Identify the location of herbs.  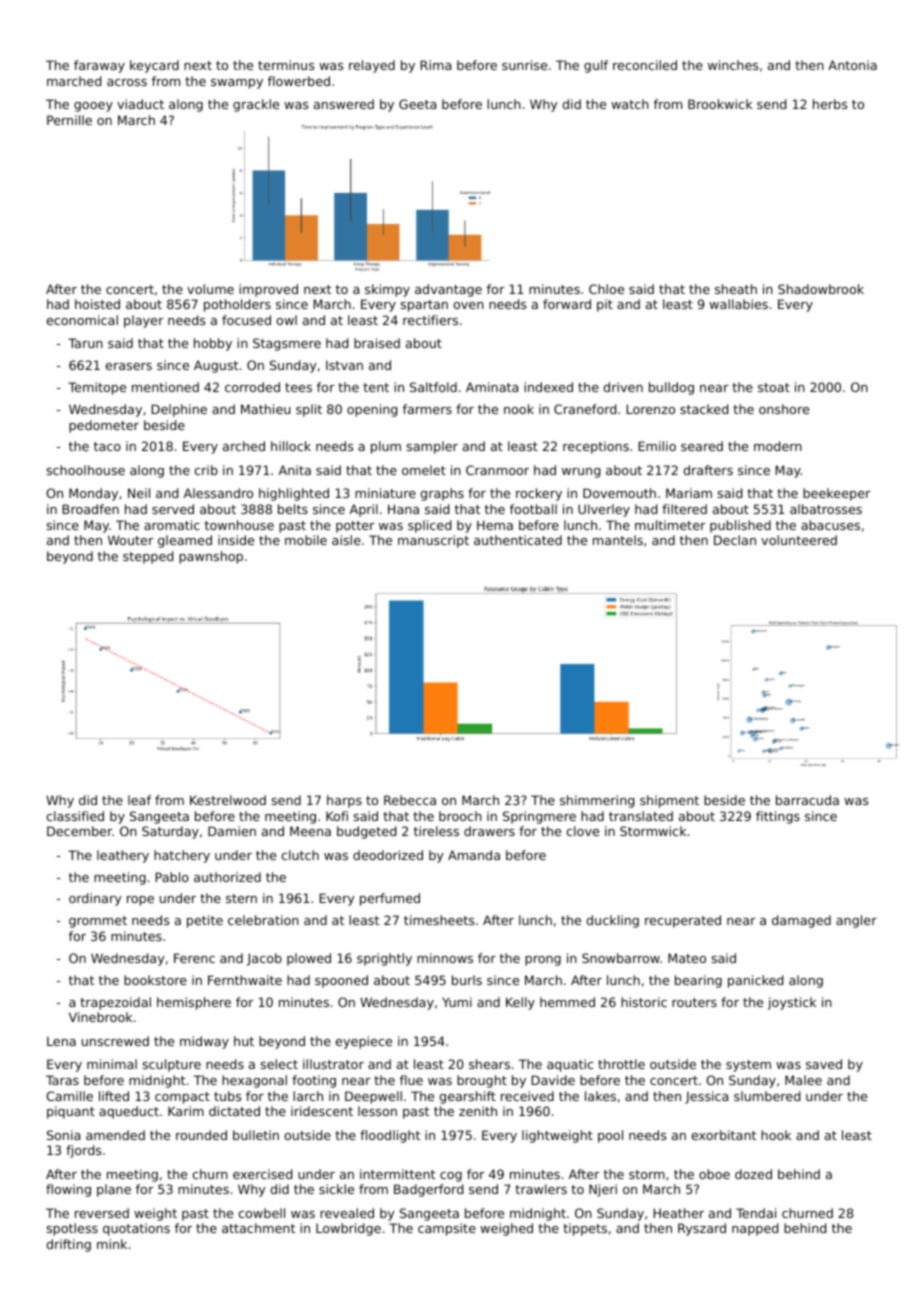
(830, 104).
